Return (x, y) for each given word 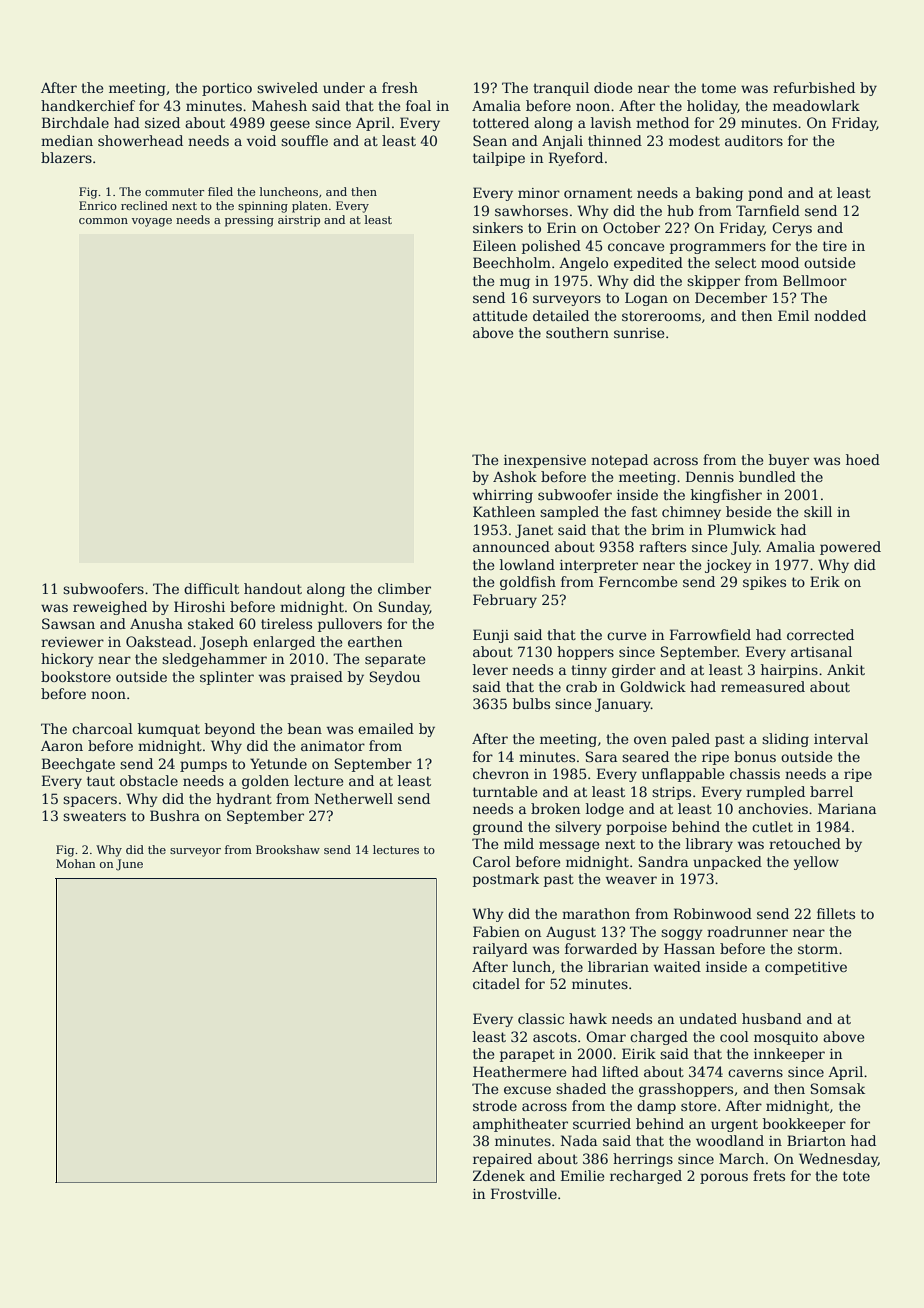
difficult (211, 588)
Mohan (75, 863)
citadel (496, 983)
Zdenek (499, 1175)
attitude (500, 315)
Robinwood (713, 913)
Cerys (792, 229)
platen (310, 207)
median (67, 140)
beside (748, 511)
